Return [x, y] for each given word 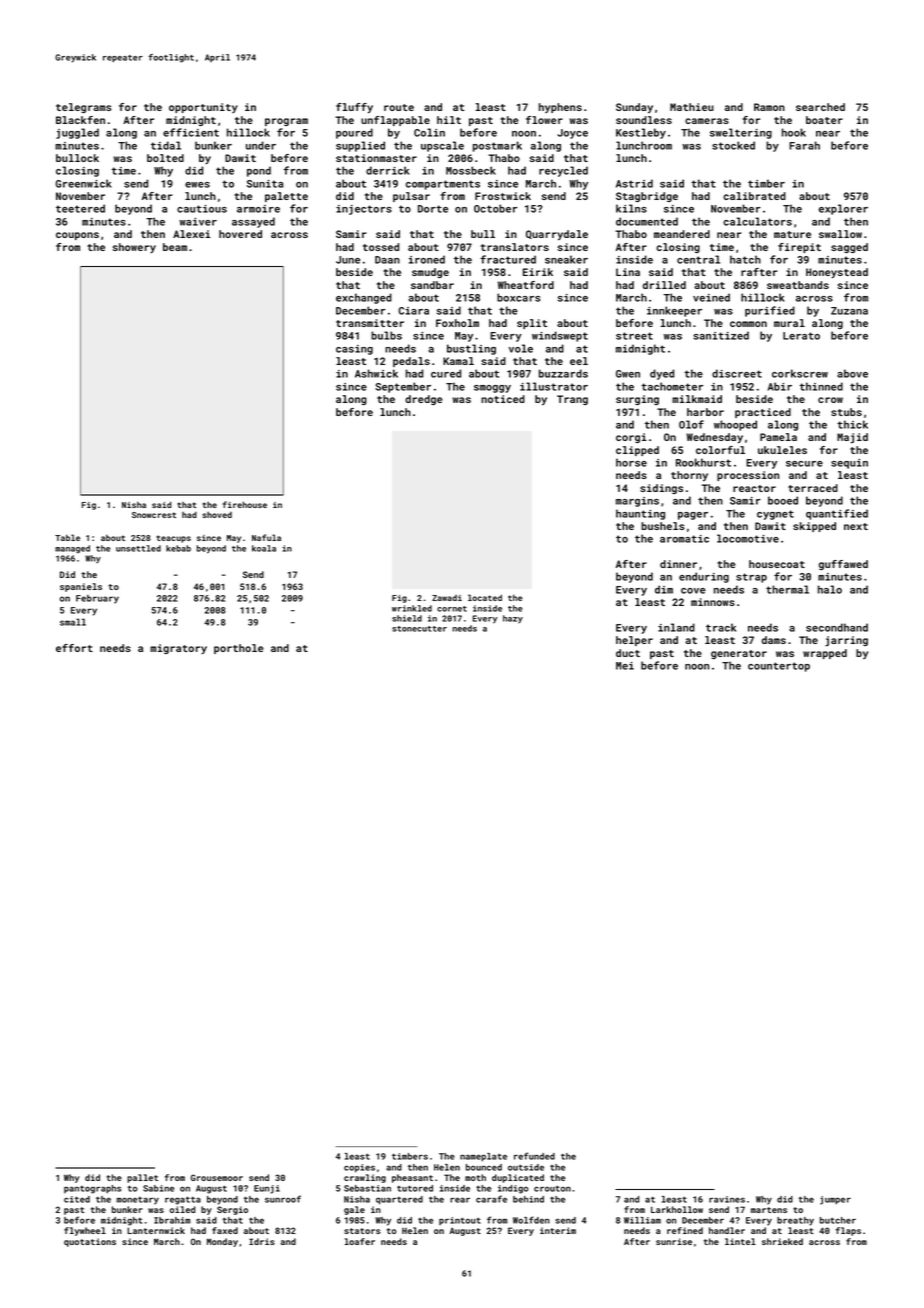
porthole [239, 649]
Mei [625, 666]
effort [74, 648]
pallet [142, 1178]
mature [792, 234]
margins [637, 502]
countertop [779, 667]
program [286, 122]
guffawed [843, 565]
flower [544, 120]
